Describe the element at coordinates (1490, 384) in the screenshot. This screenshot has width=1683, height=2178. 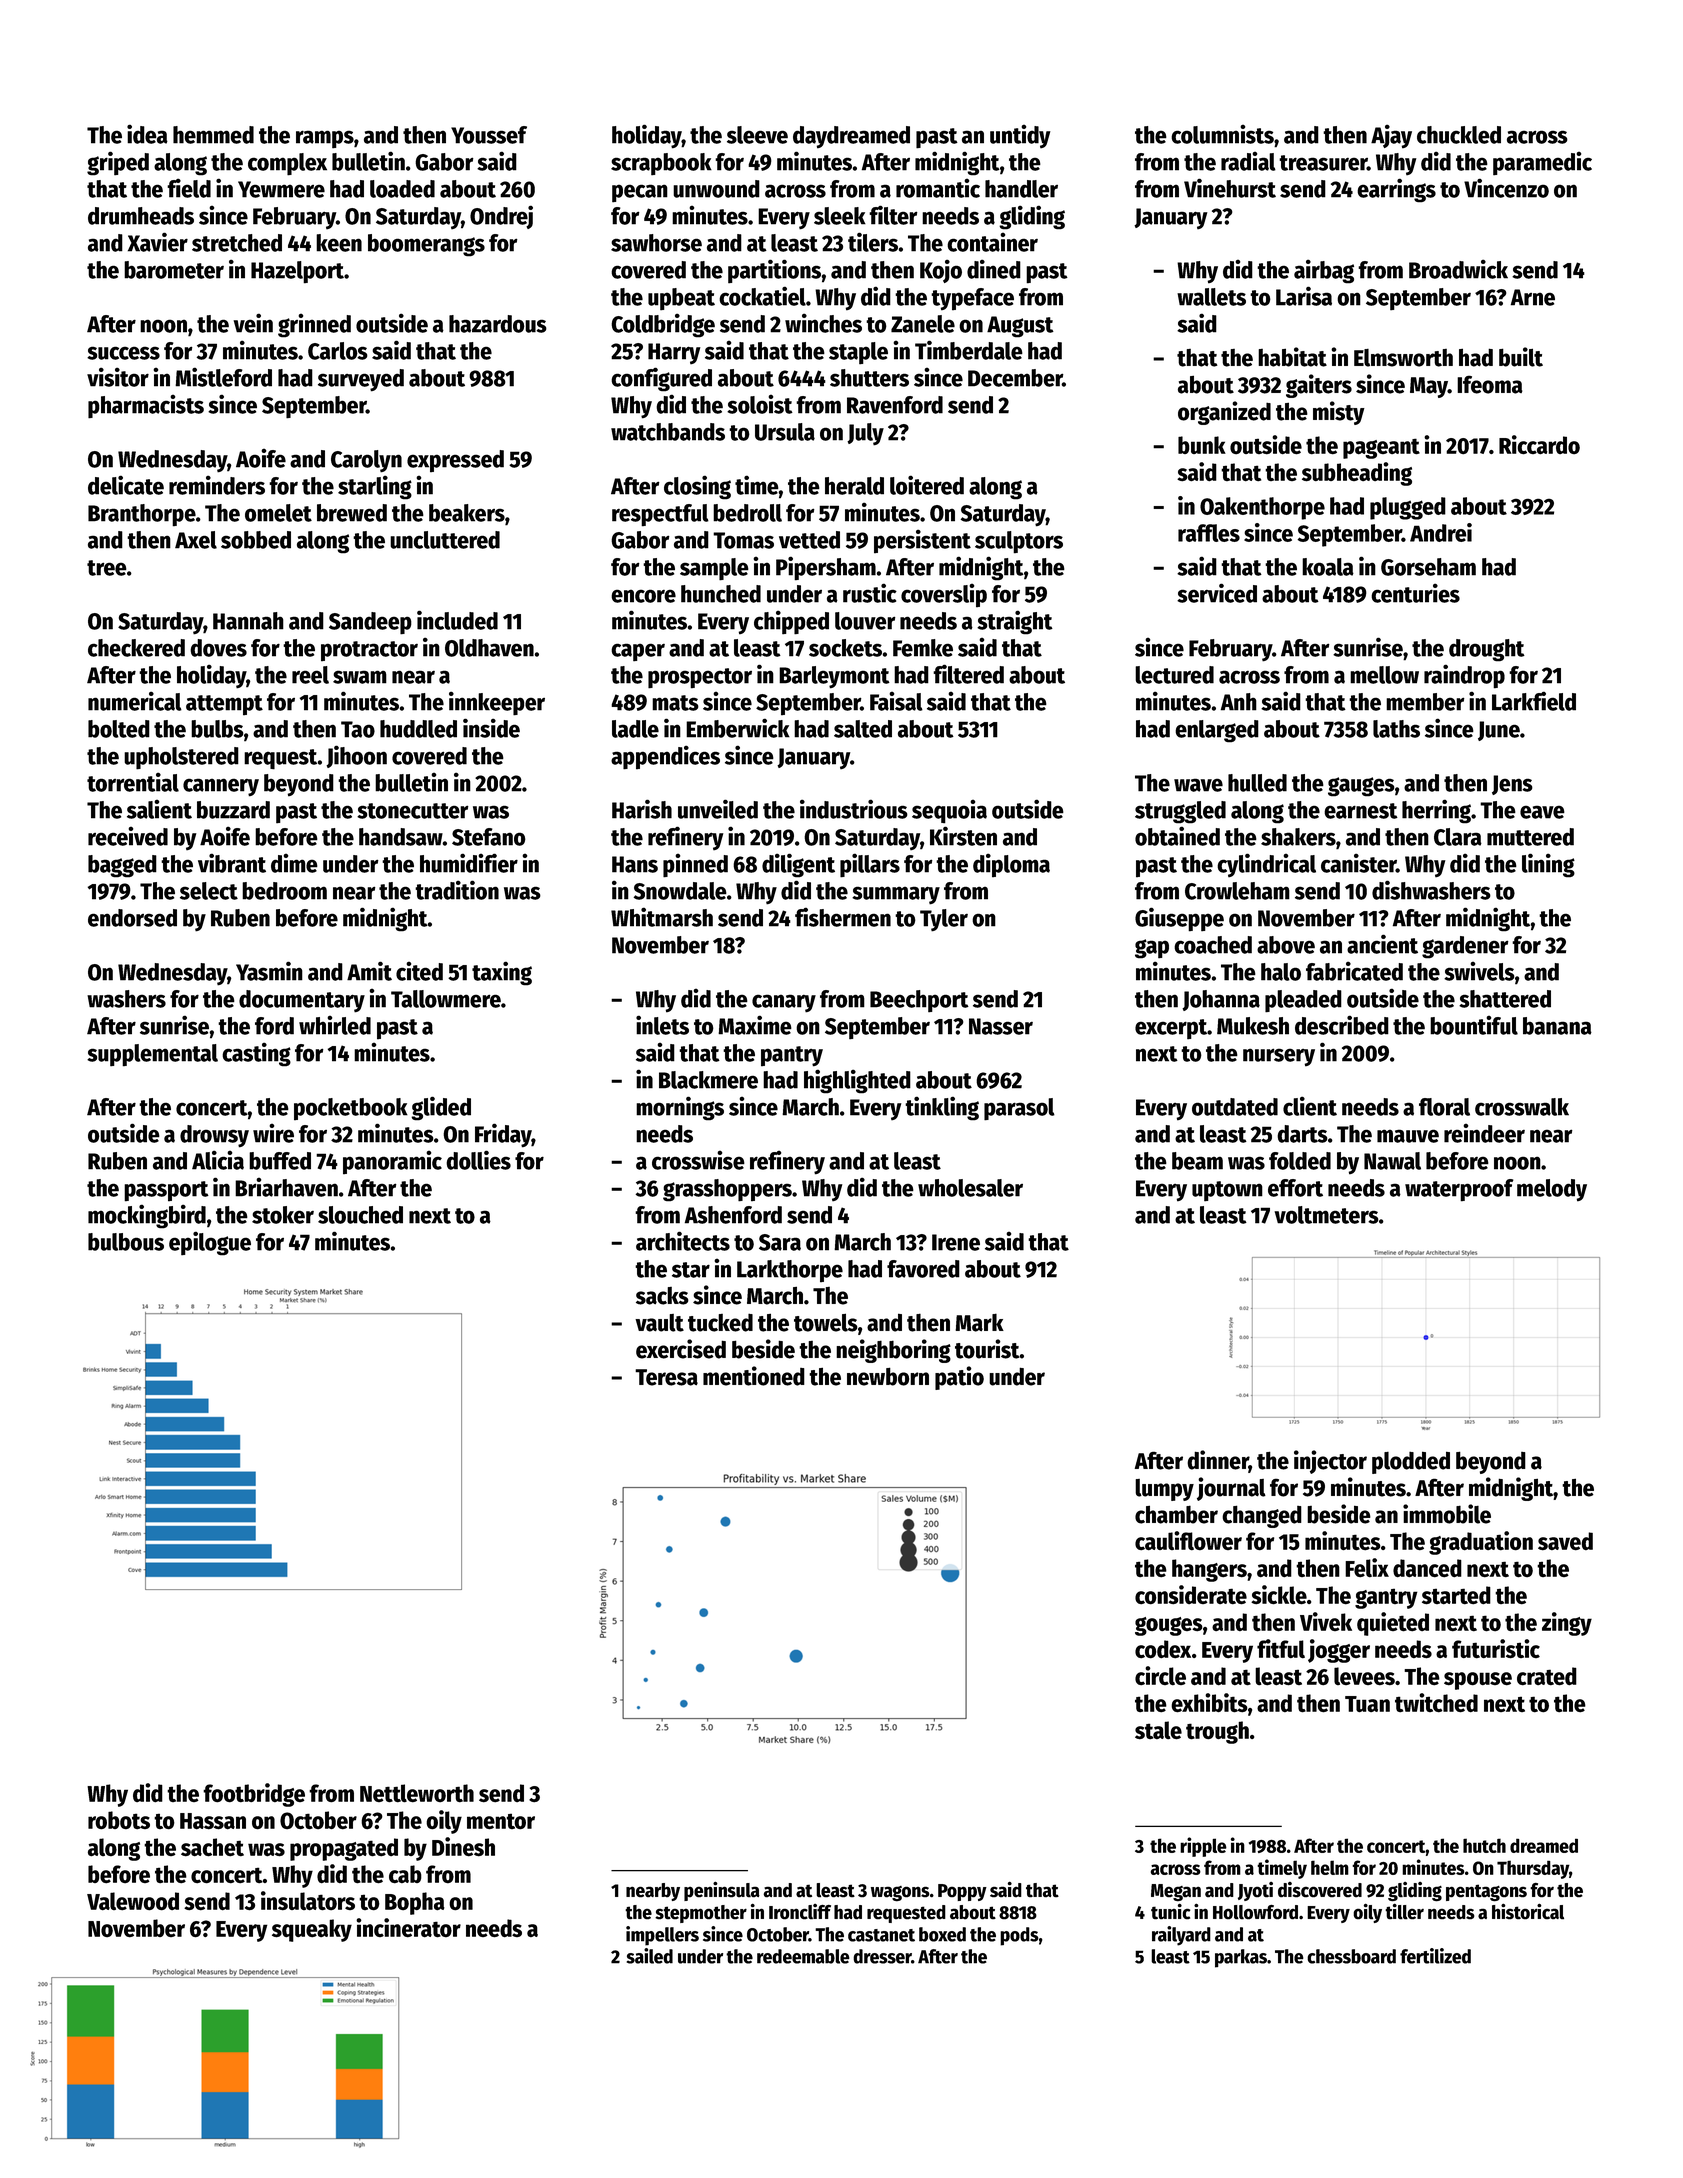
I see `Ifeoma` at that location.
